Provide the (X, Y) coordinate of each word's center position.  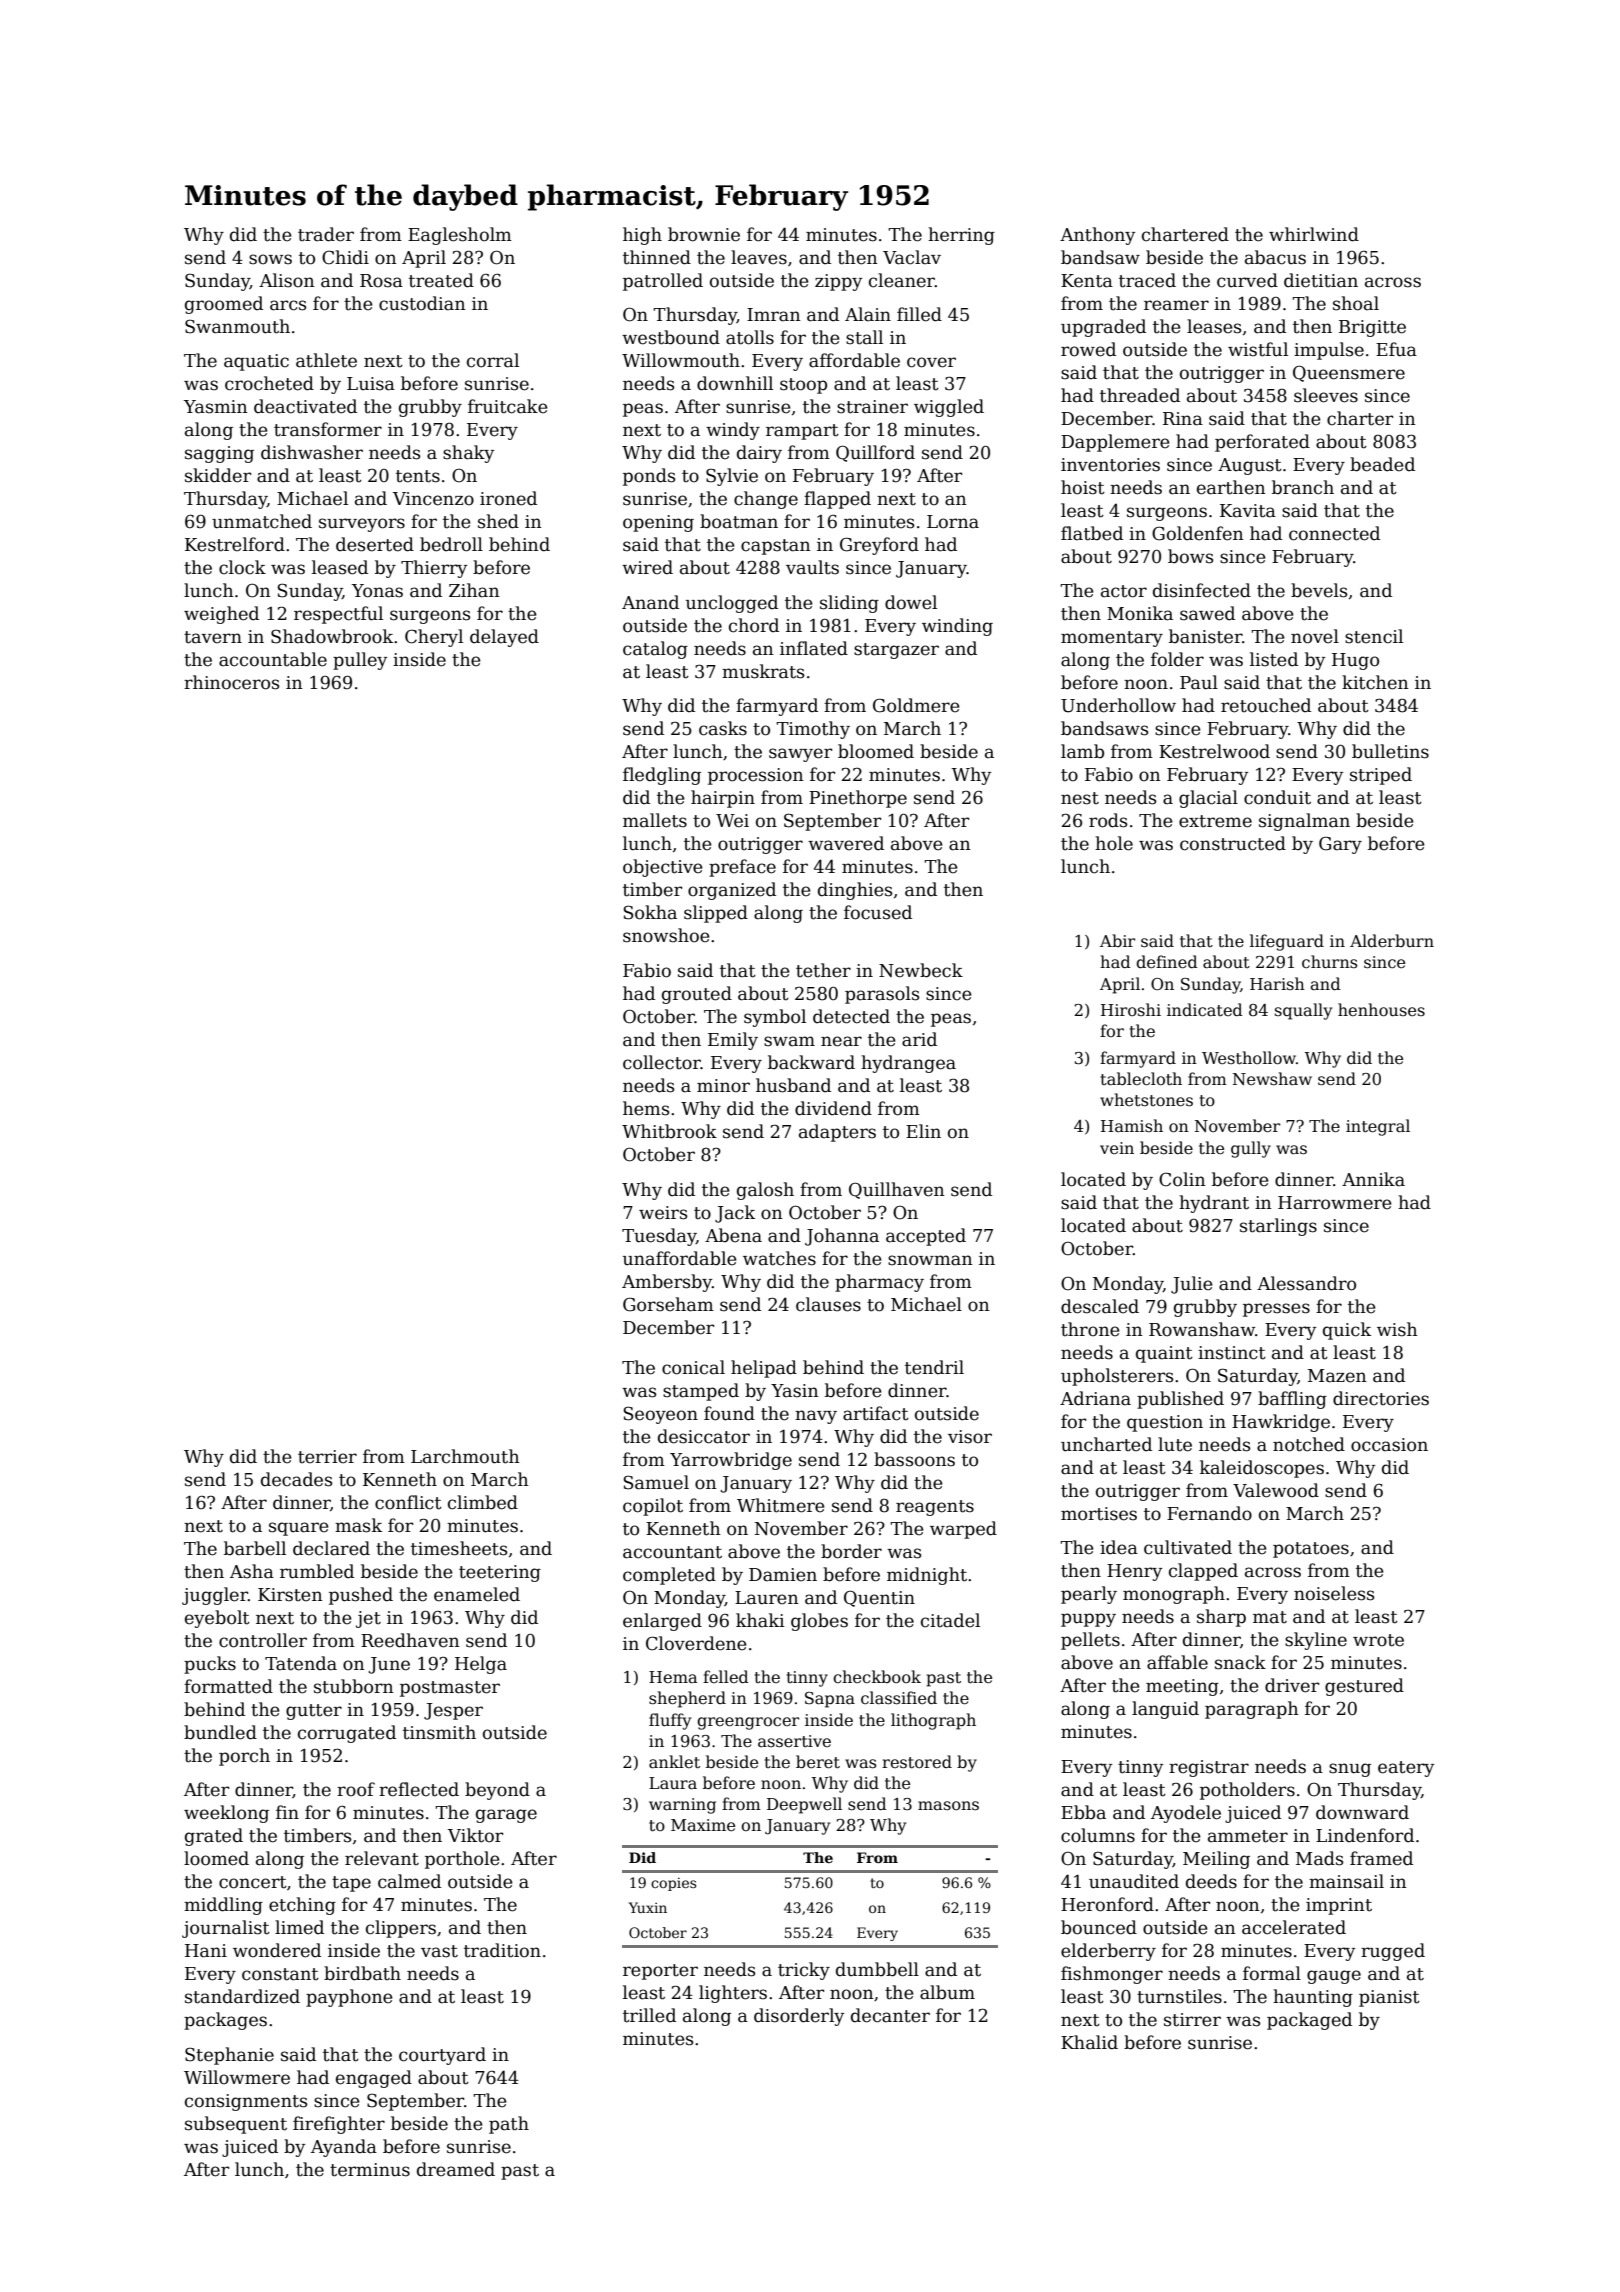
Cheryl (434, 638)
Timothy (813, 730)
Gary (1340, 845)
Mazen (1337, 1376)
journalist (226, 1929)
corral (493, 360)
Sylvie (732, 477)
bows (1190, 556)
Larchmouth (465, 1456)
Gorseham (668, 1304)
